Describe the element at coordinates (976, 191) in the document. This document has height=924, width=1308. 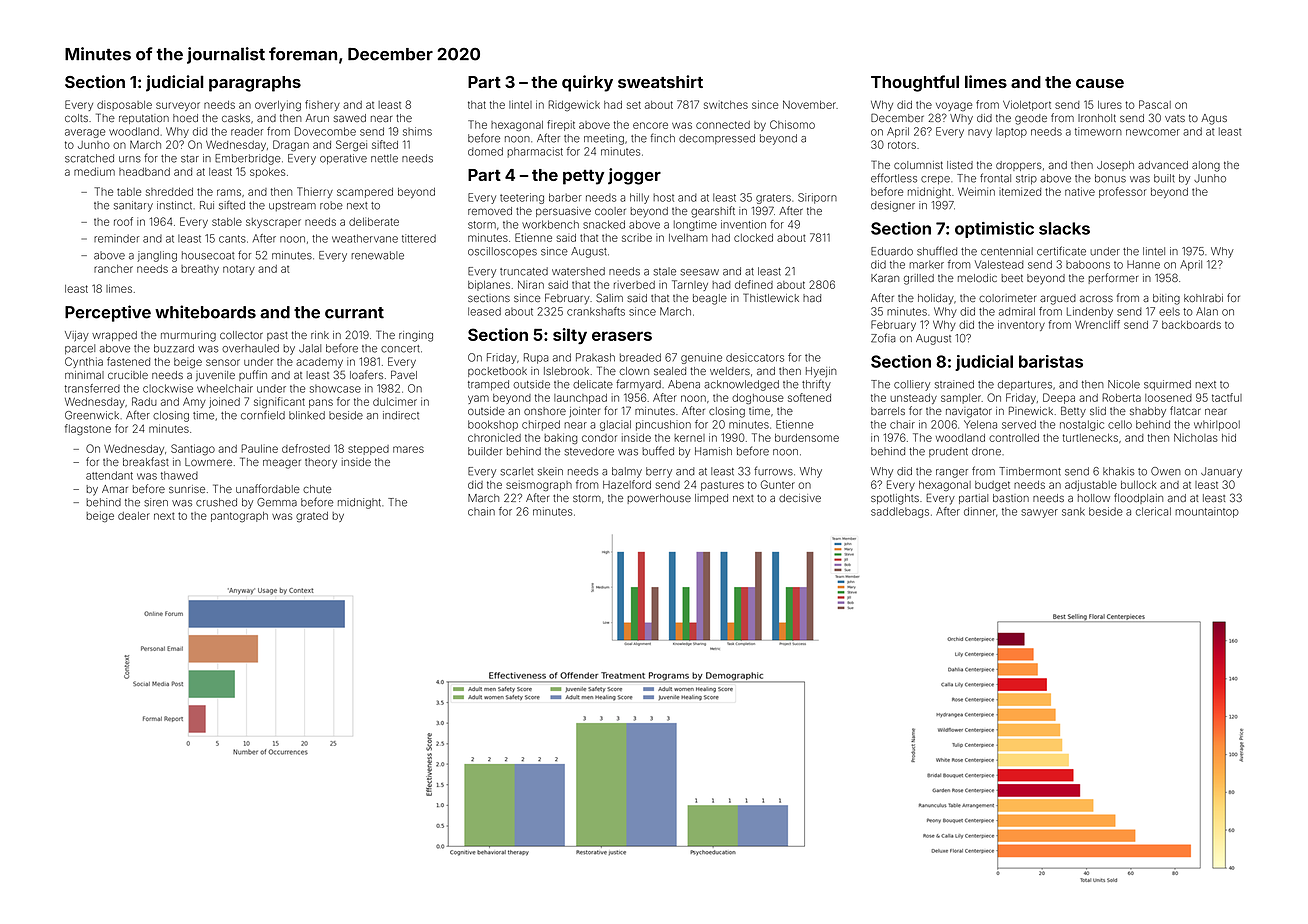
I see `Weimin` at that location.
